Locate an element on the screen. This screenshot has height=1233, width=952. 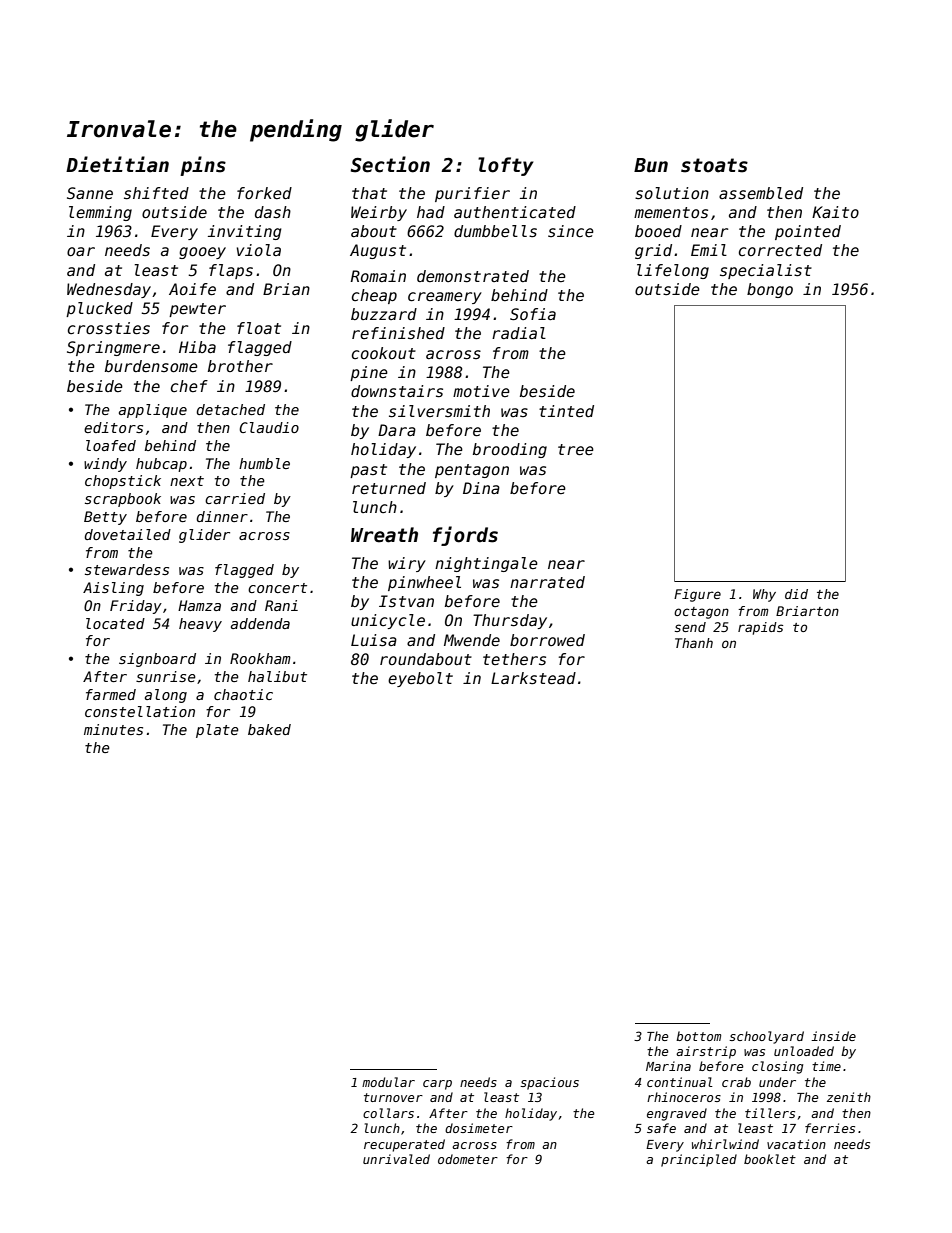
viola is located at coordinates (259, 250).
